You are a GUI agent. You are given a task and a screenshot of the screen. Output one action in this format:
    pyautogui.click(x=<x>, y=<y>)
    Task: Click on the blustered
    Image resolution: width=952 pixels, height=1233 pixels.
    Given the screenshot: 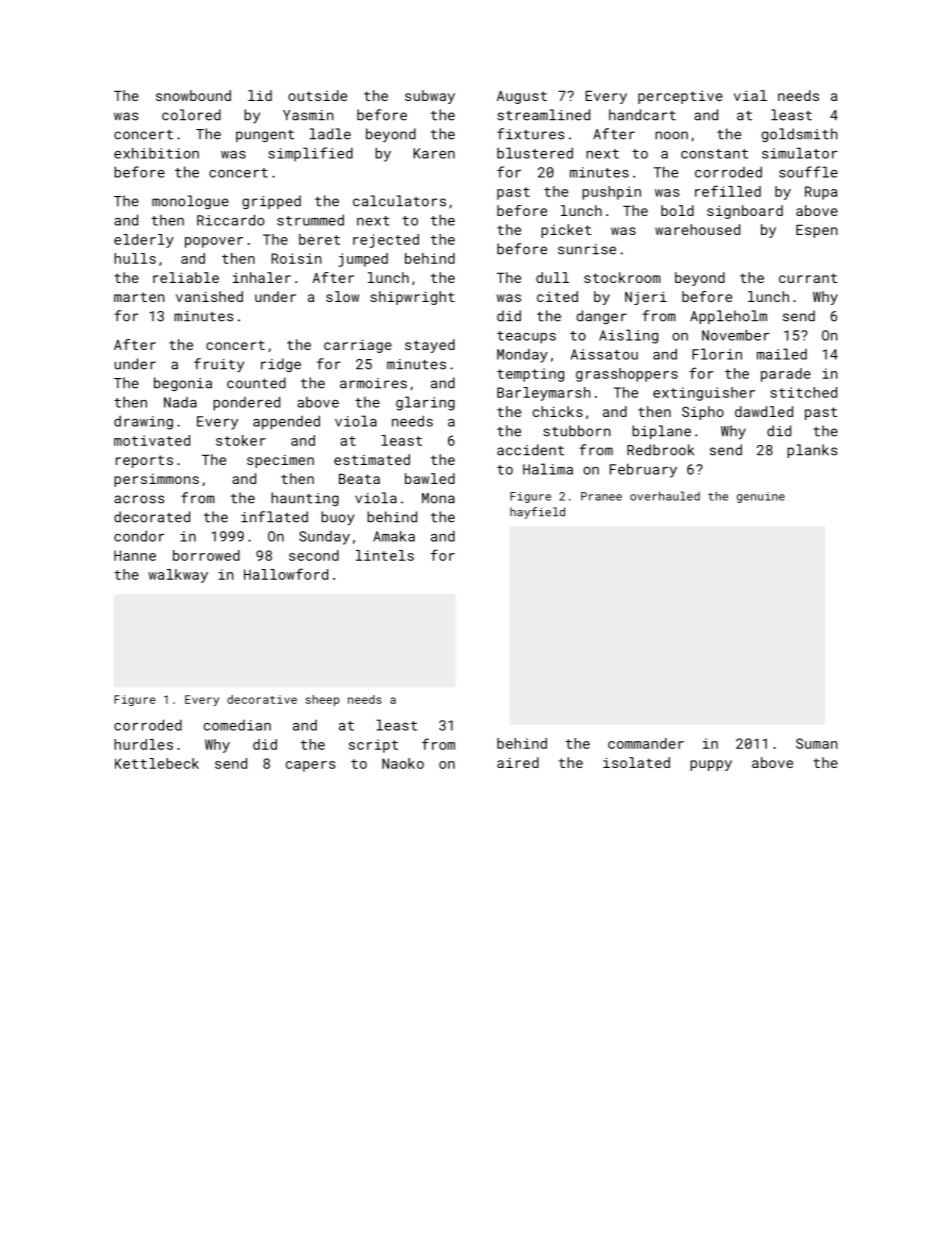 What is the action you would take?
    pyautogui.click(x=535, y=153)
